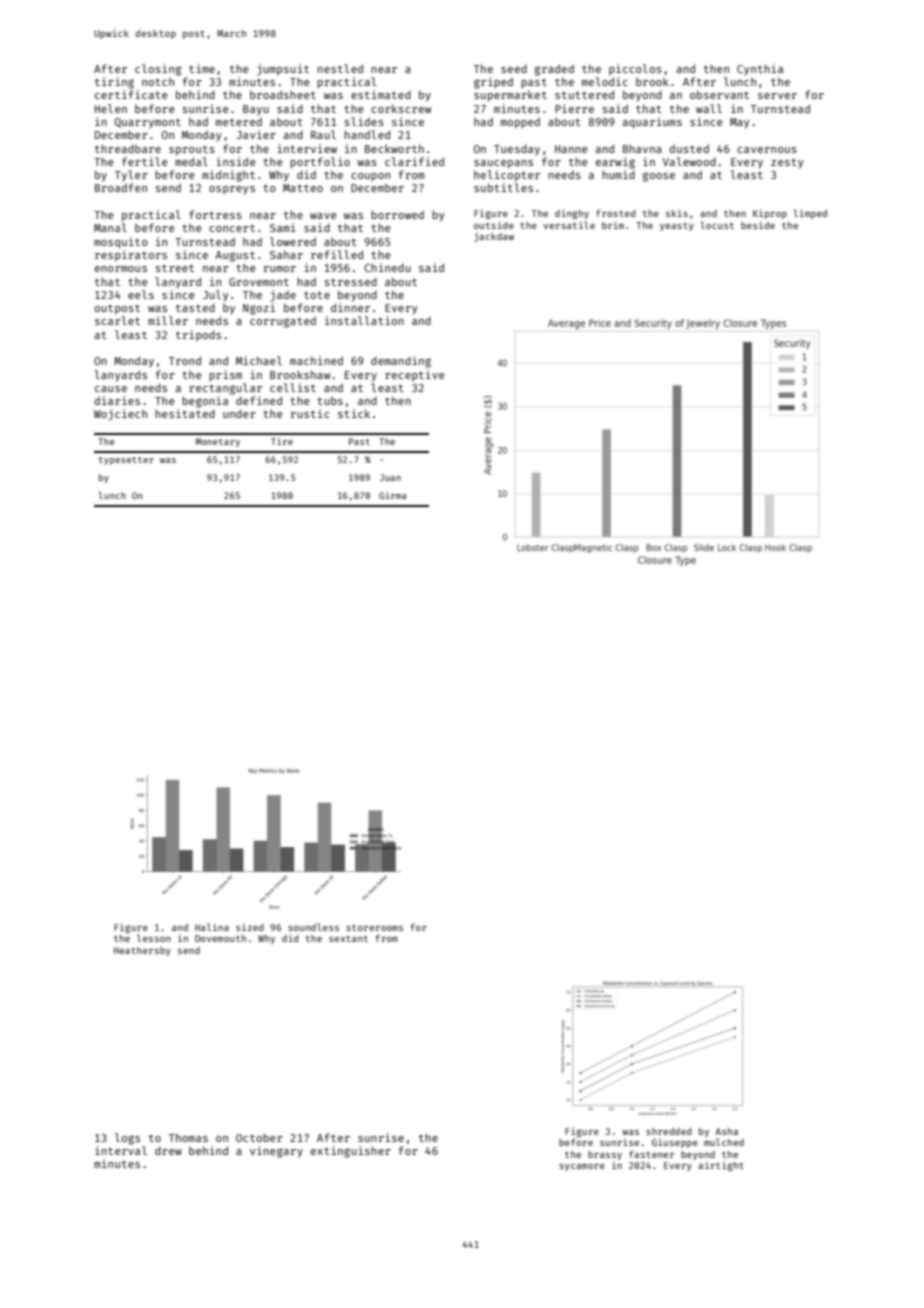  What do you see at coordinates (370, 177) in the screenshot?
I see `coupon` at bounding box center [370, 177].
